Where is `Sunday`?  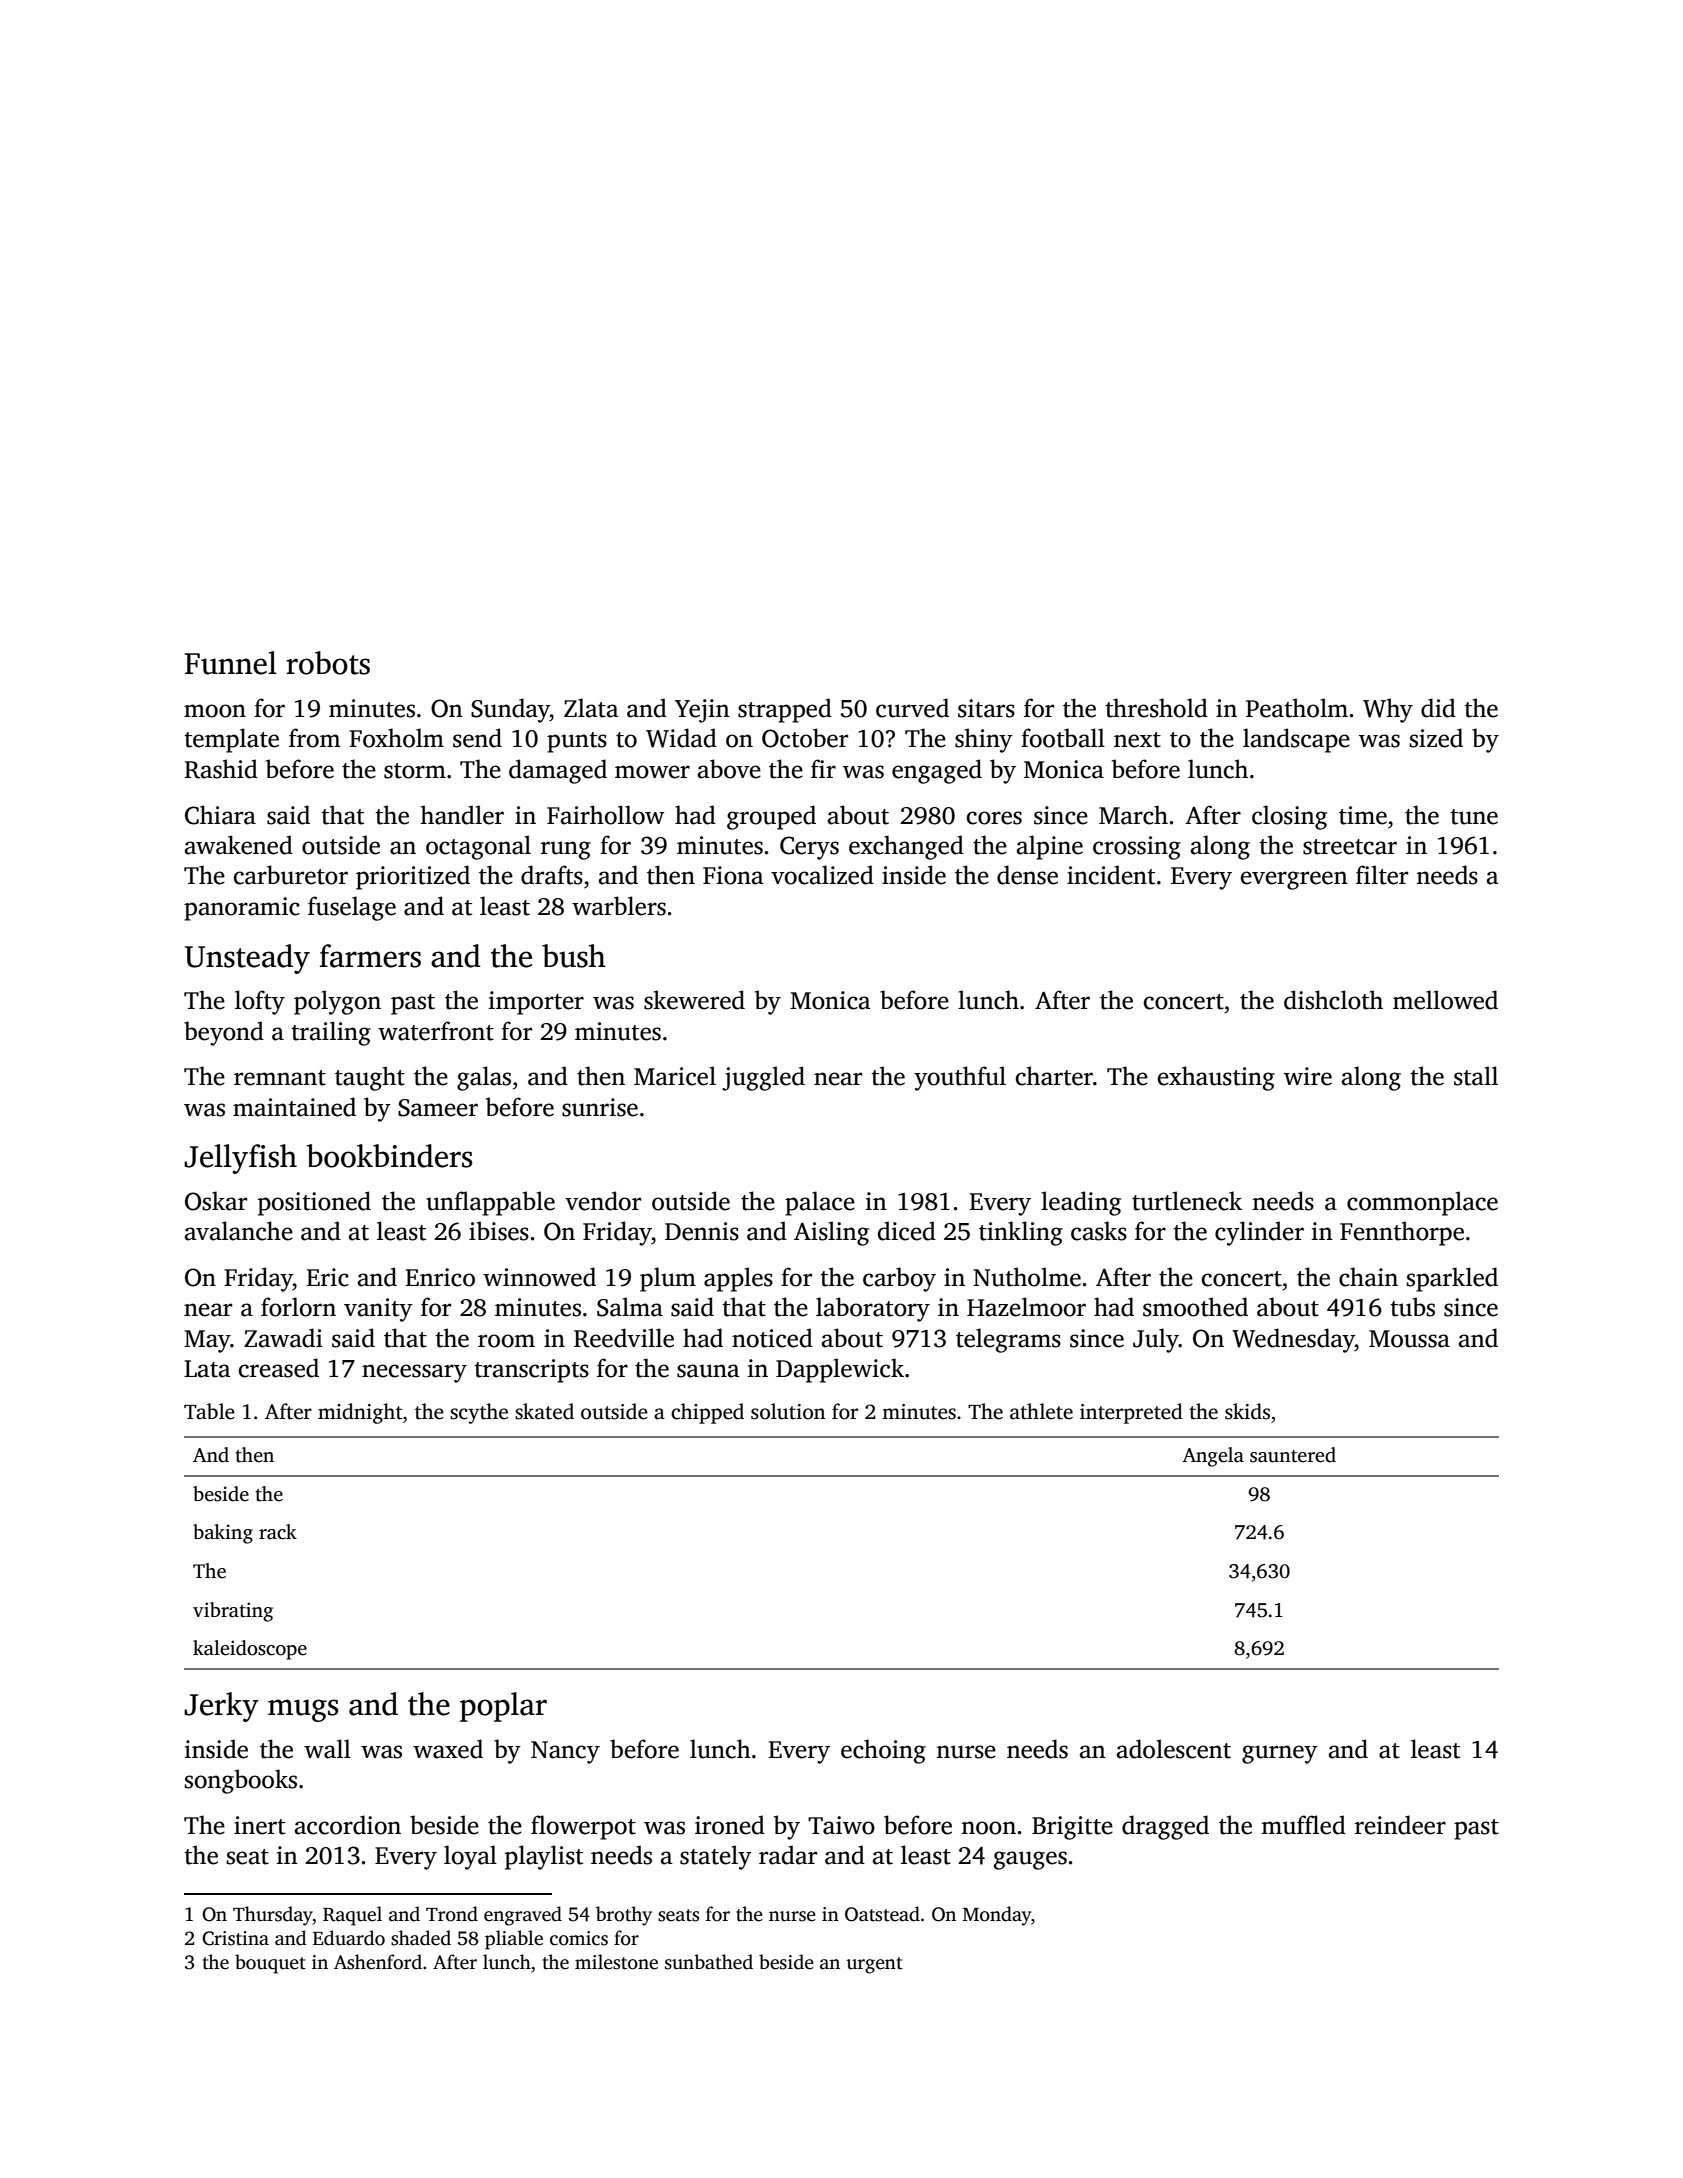
Sunday is located at coordinates (510, 710).
